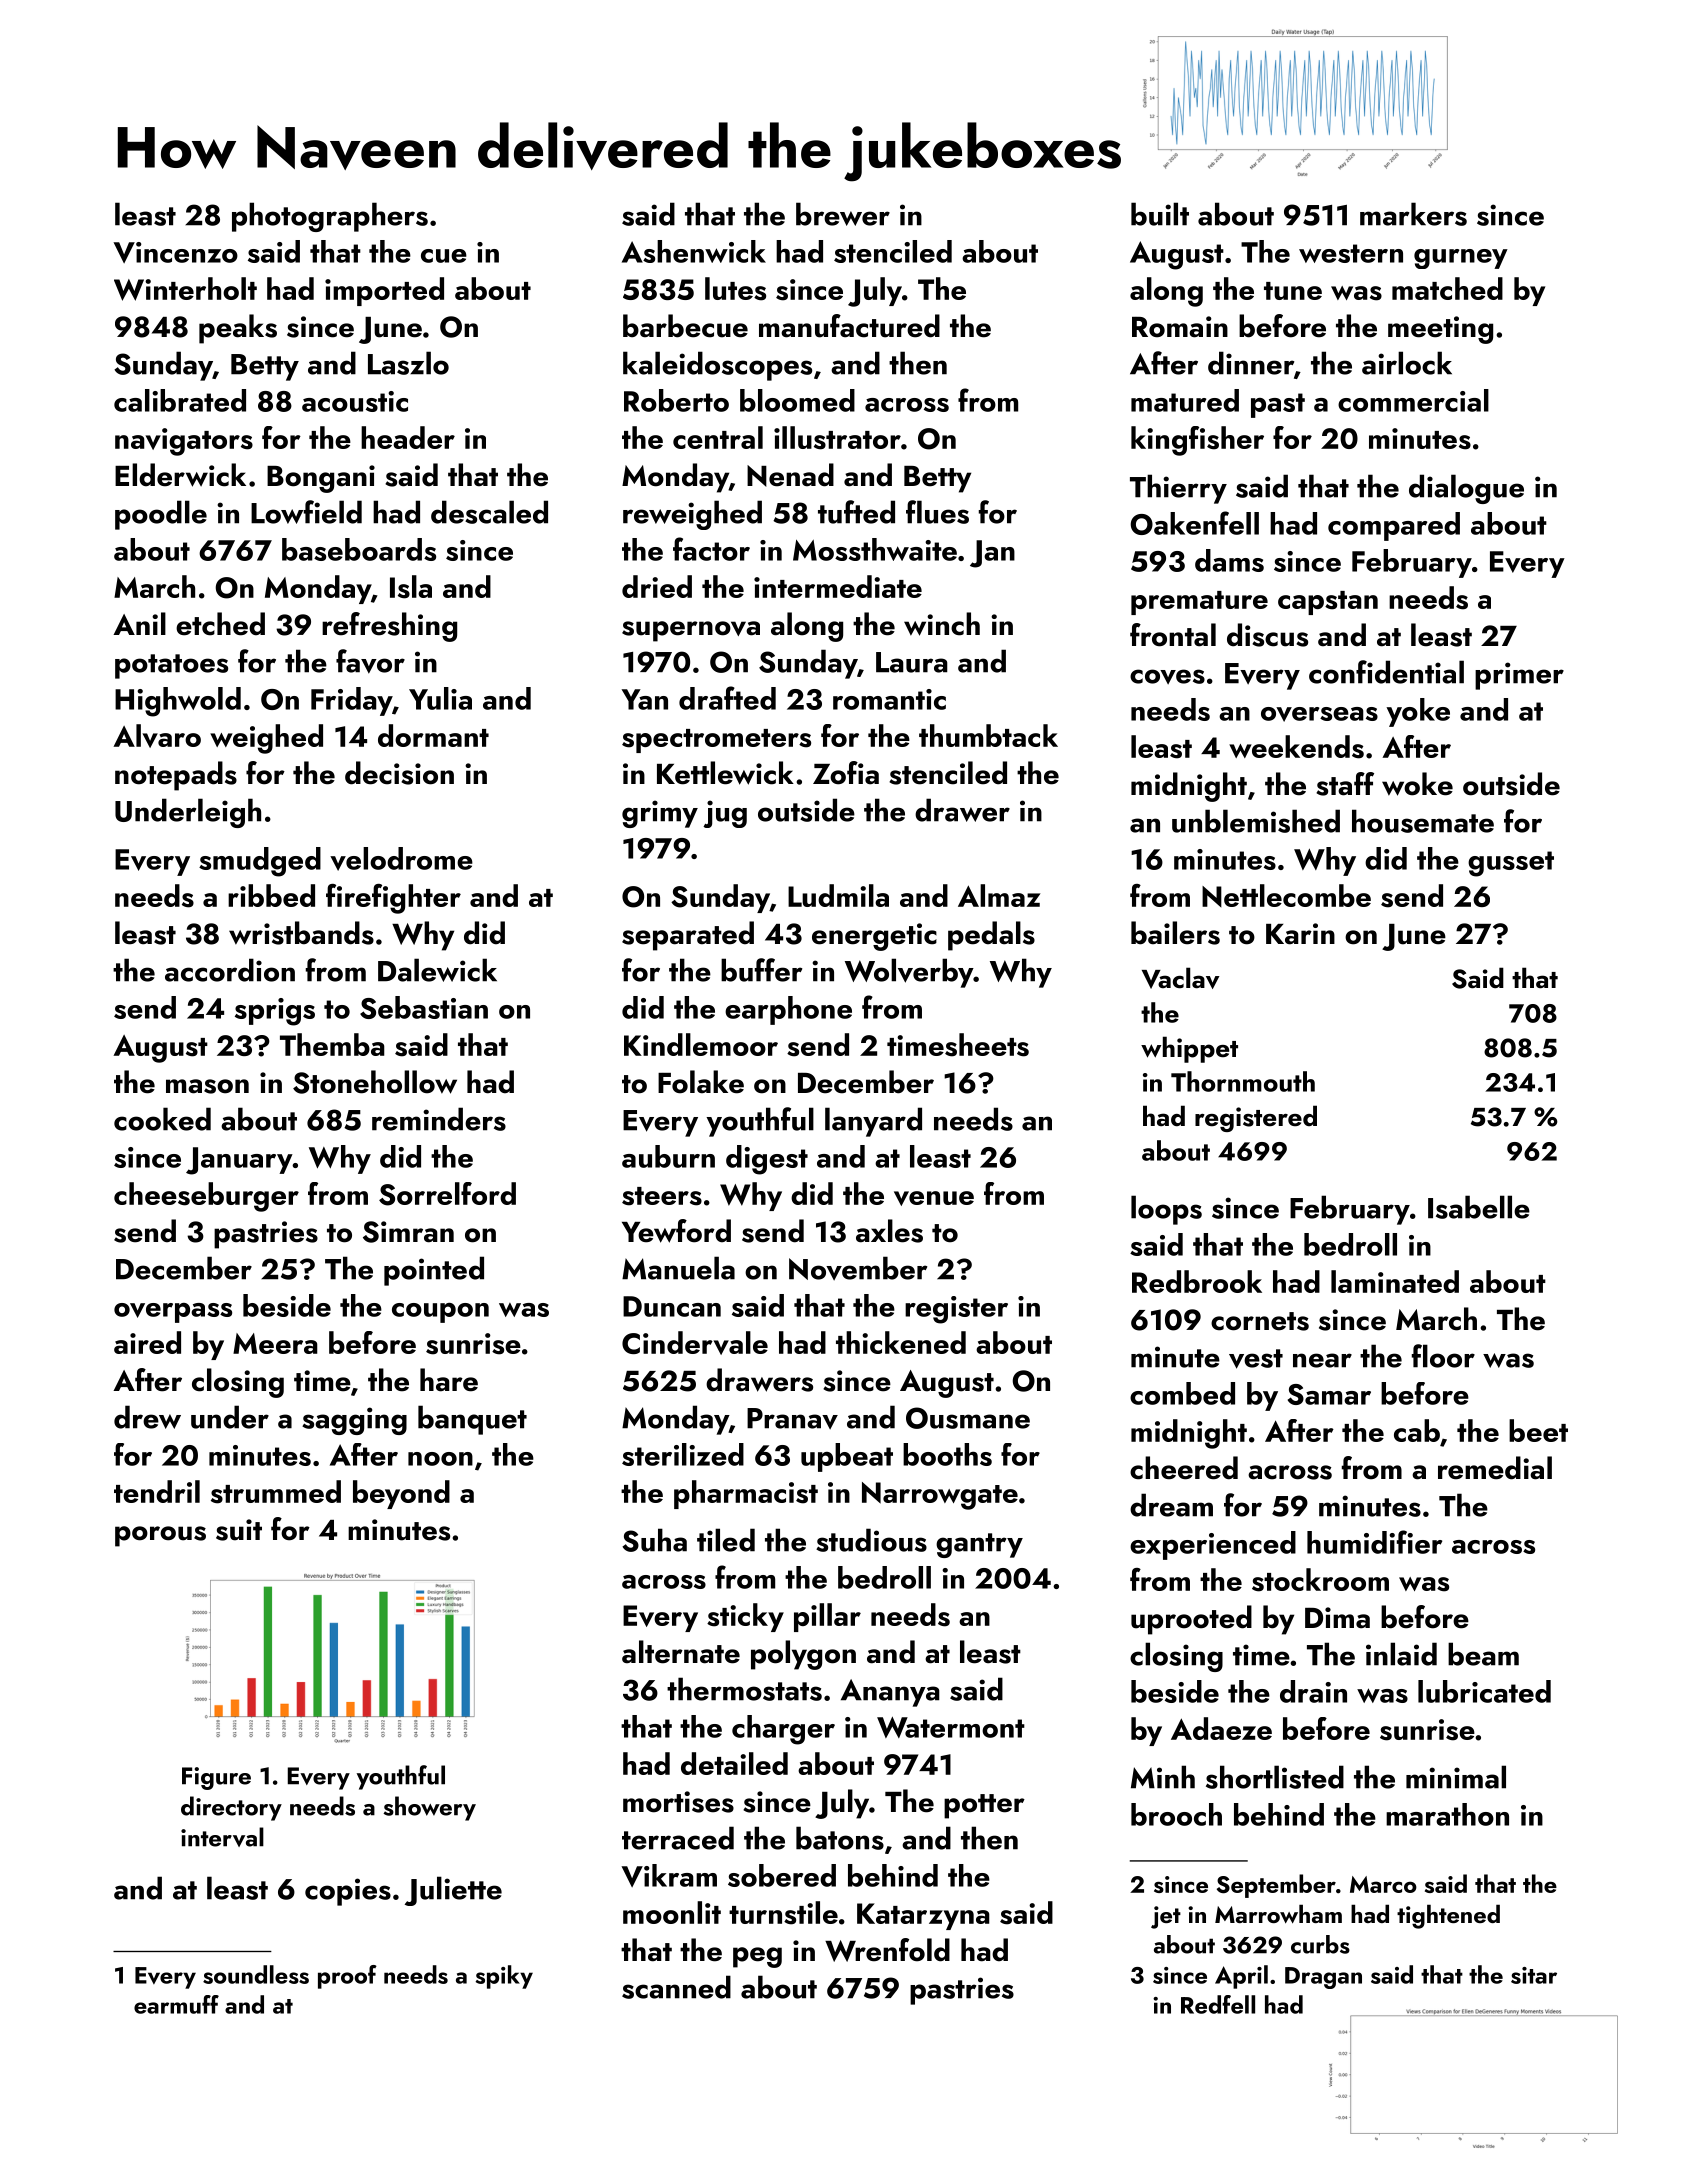 This page has width=1683, height=2178. I want to click on Romain, so click(1180, 327).
